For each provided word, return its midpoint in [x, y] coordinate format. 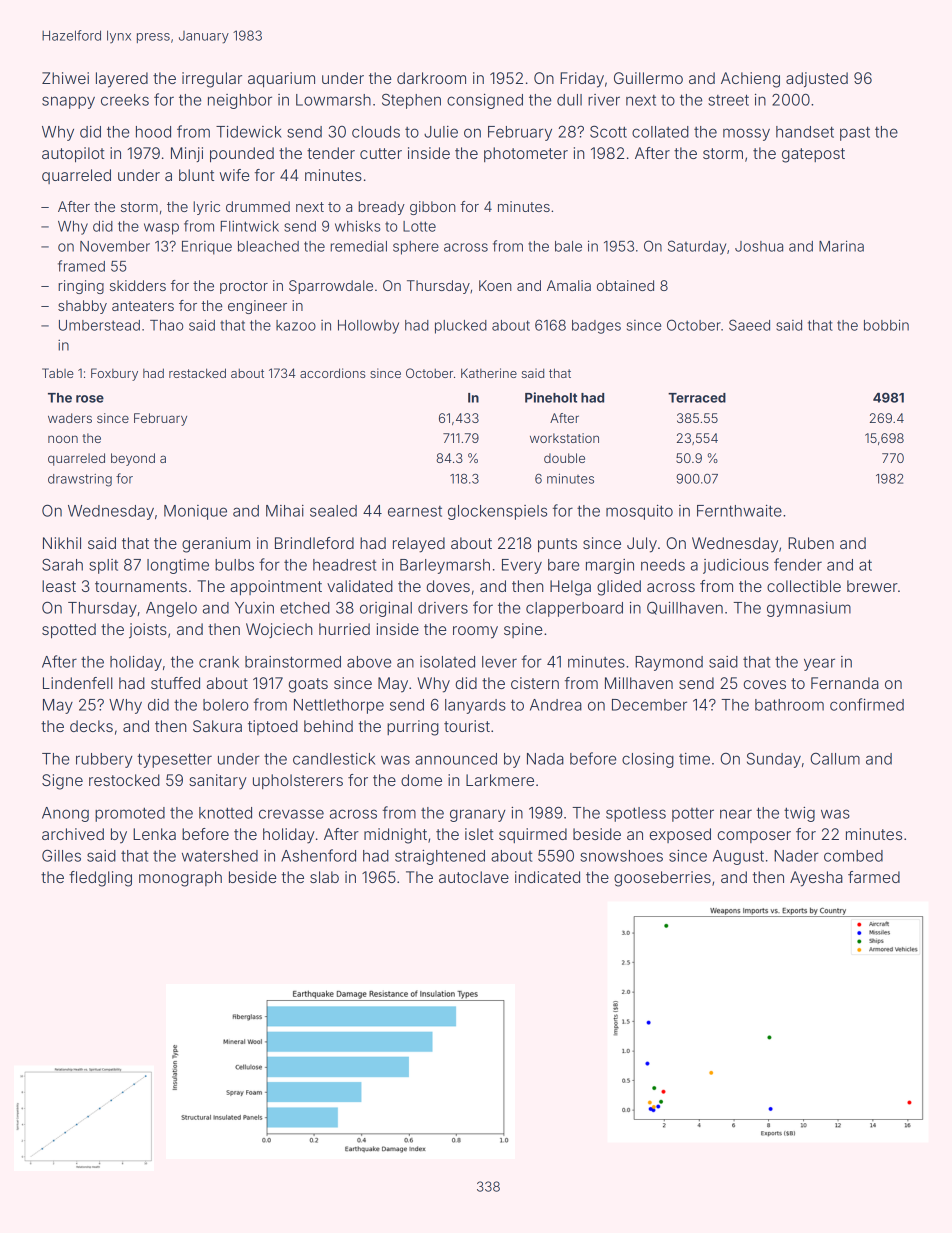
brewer [872, 586]
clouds [376, 132]
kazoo [296, 325]
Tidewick [249, 132]
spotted [69, 630]
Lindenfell [78, 683]
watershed [220, 856]
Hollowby [368, 327]
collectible [804, 586]
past [855, 133]
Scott [608, 131]
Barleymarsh [445, 566]
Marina [841, 246]
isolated [447, 662]
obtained [625, 285]
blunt [196, 175]
